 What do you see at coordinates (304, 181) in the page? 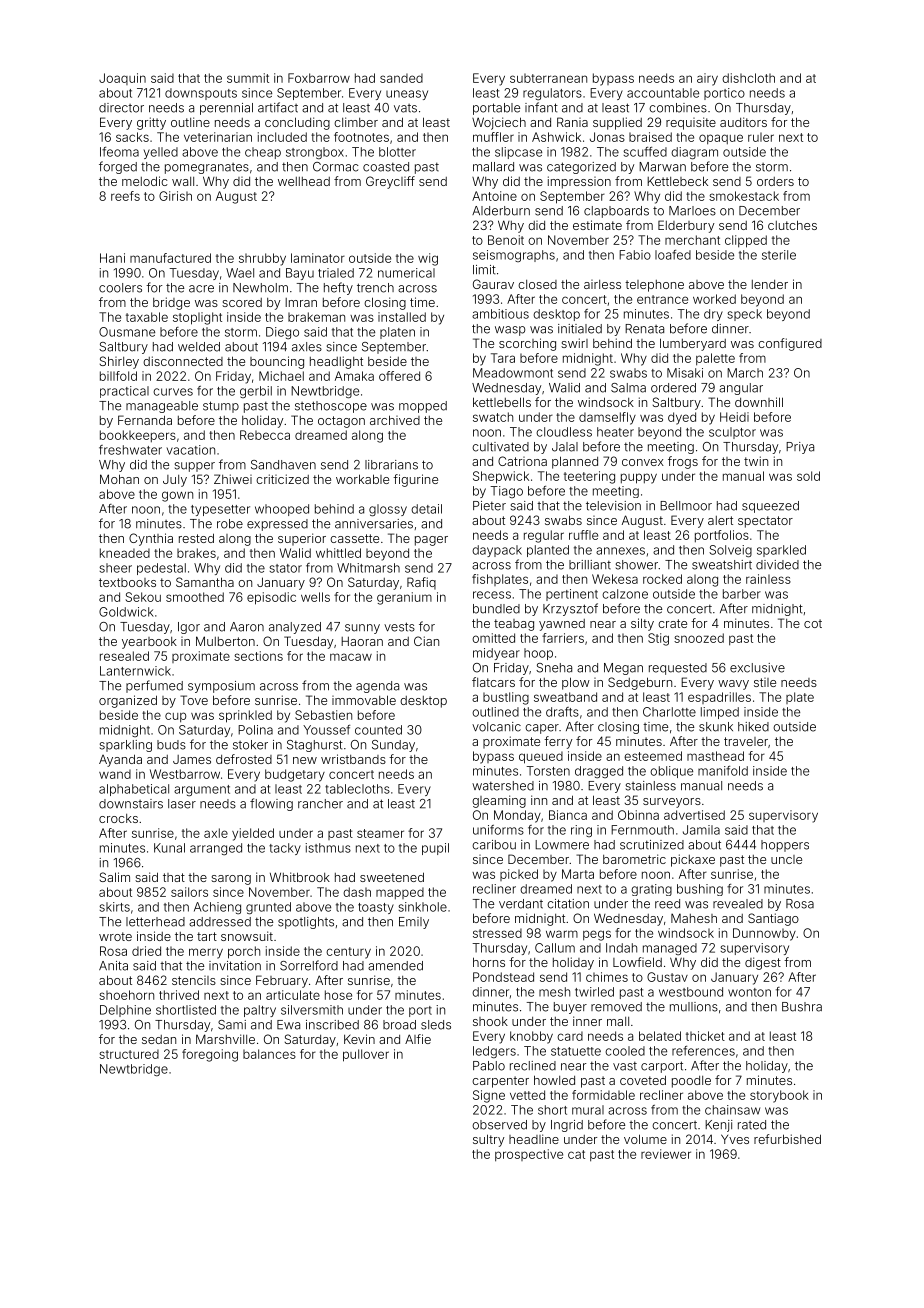
I see `wellhead` at bounding box center [304, 181].
